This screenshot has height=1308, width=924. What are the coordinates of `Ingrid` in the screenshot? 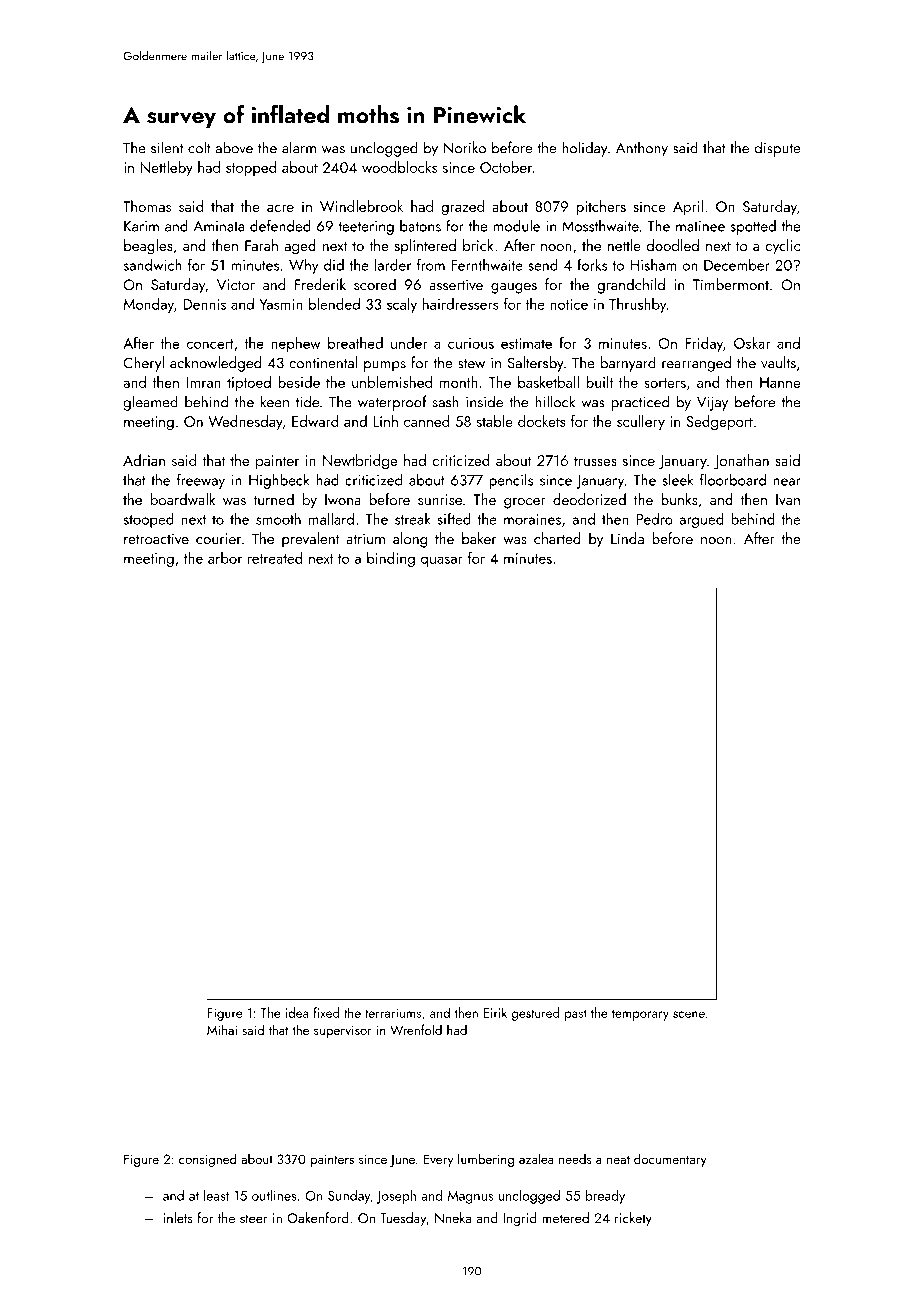 It's located at (520, 1219).
